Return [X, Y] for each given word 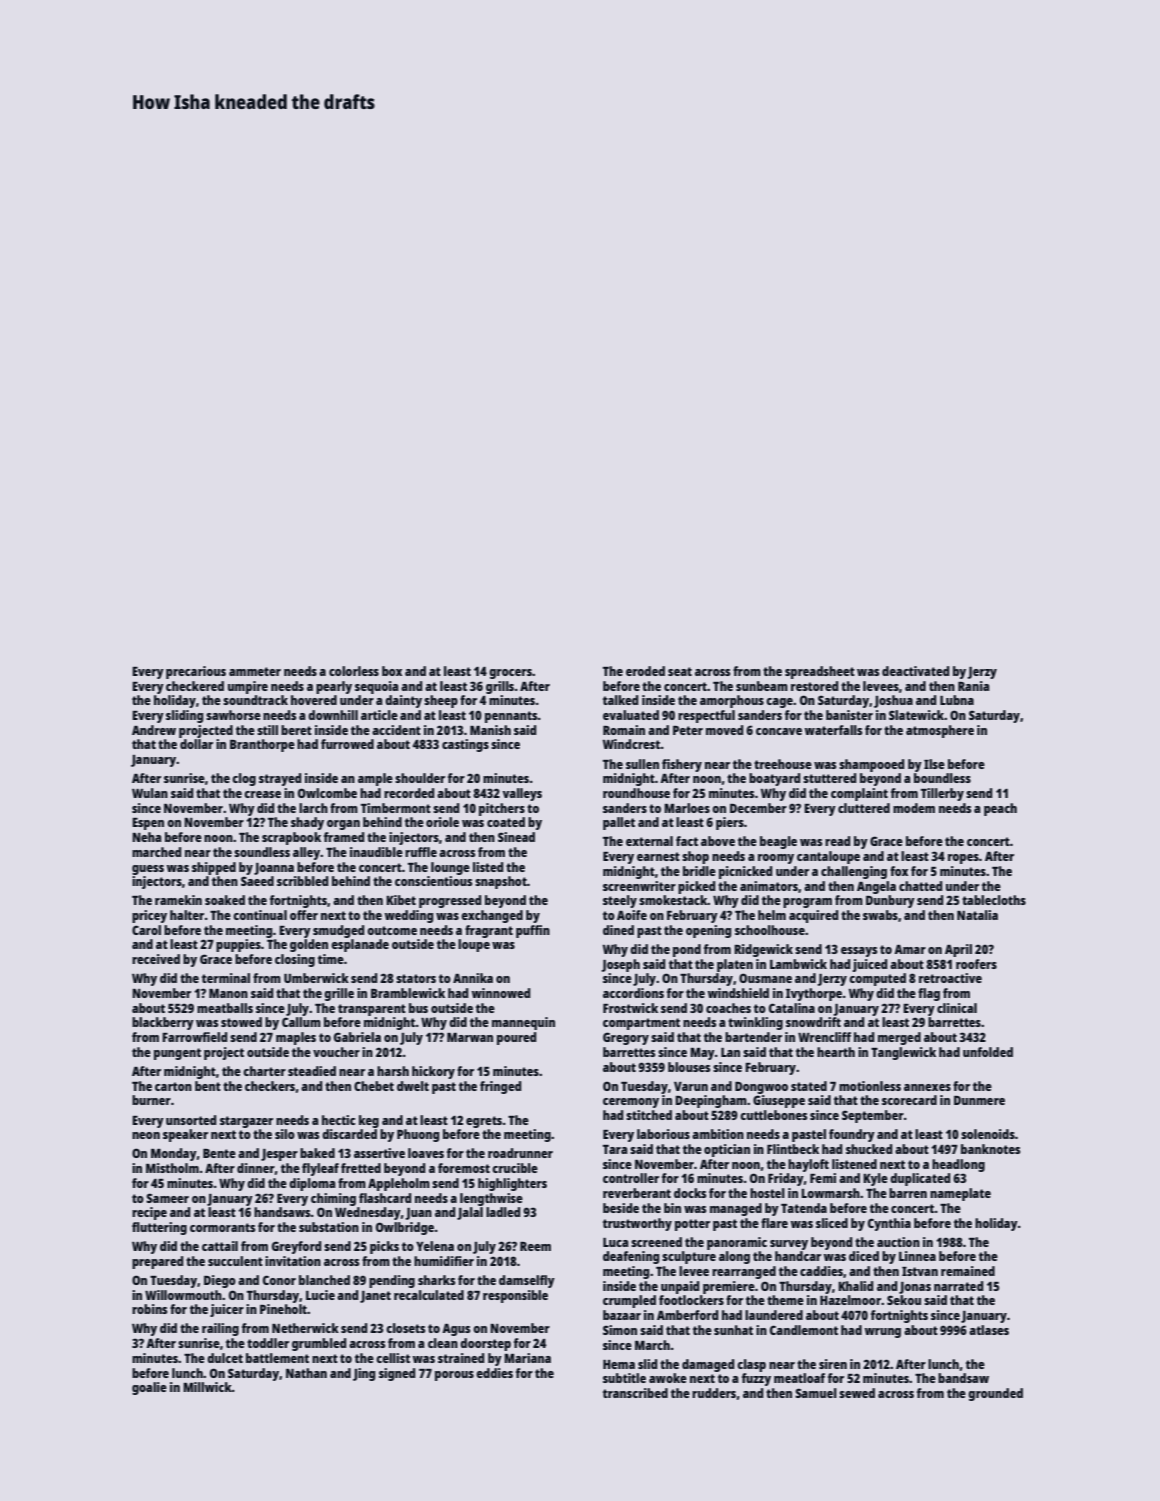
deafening [631, 1257]
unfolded [988, 1052]
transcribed [635, 1393]
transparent [372, 1010]
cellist [393, 1358]
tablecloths [994, 900]
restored [814, 686]
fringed [500, 1087]
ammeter [255, 671]
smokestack [673, 900]
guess [148, 870]
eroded [645, 671]
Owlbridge [405, 1228]
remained [968, 1271]
